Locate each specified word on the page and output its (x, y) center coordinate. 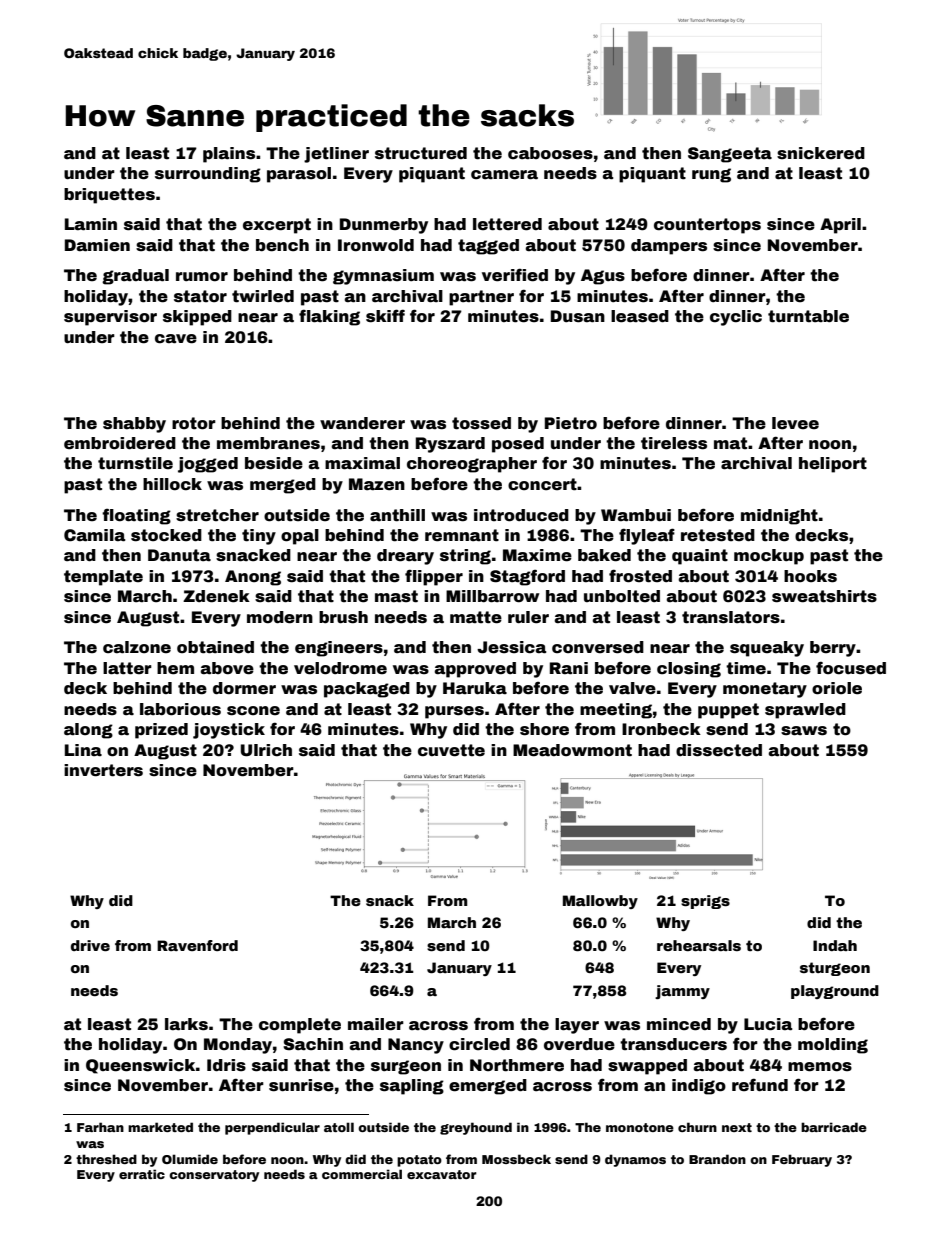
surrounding (208, 175)
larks (186, 1024)
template (103, 578)
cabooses (550, 153)
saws (804, 731)
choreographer (472, 465)
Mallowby (600, 902)
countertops (707, 226)
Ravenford (197, 945)
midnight (779, 517)
